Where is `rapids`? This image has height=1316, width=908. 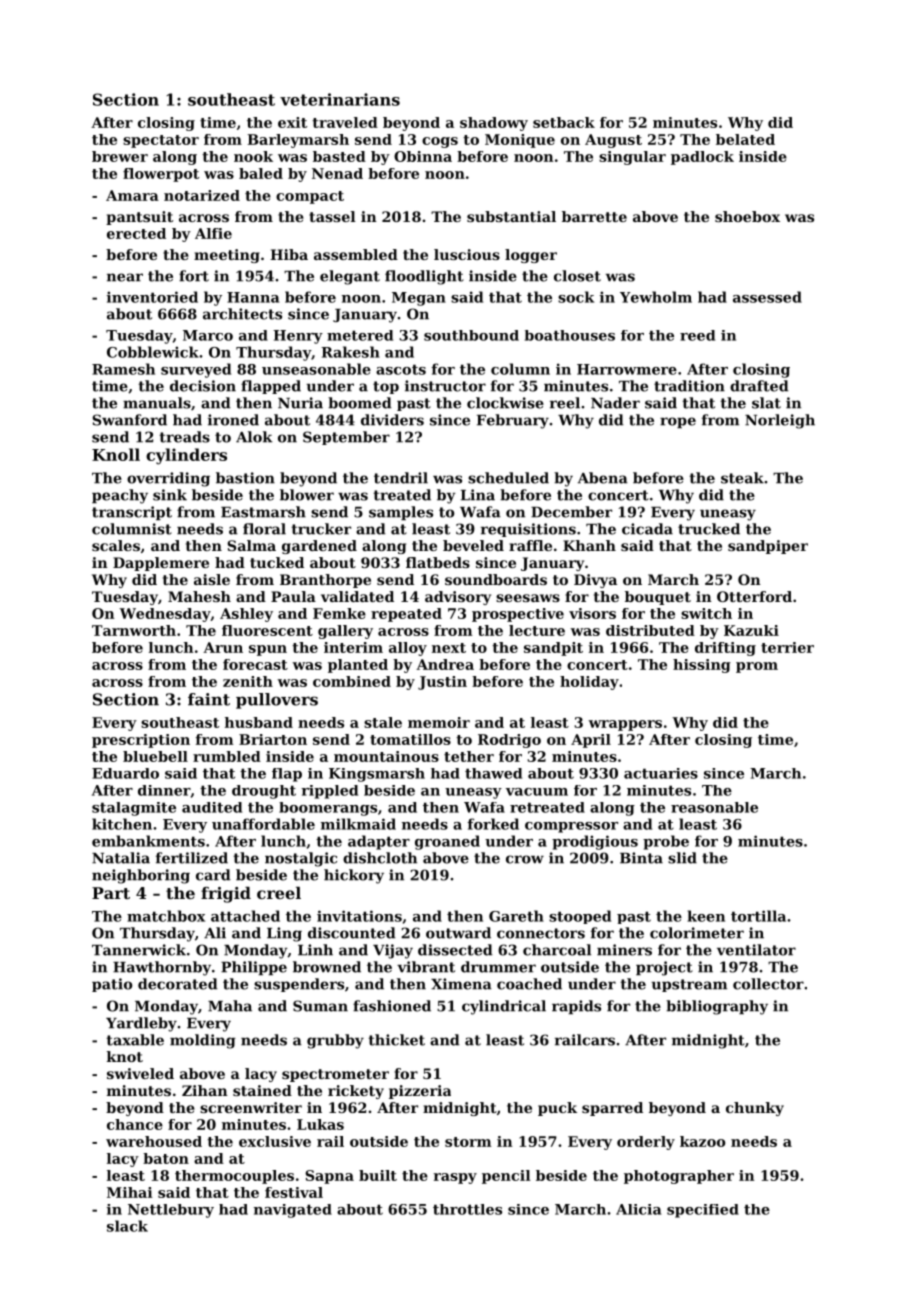 rapids is located at coordinates (576, 1007).
